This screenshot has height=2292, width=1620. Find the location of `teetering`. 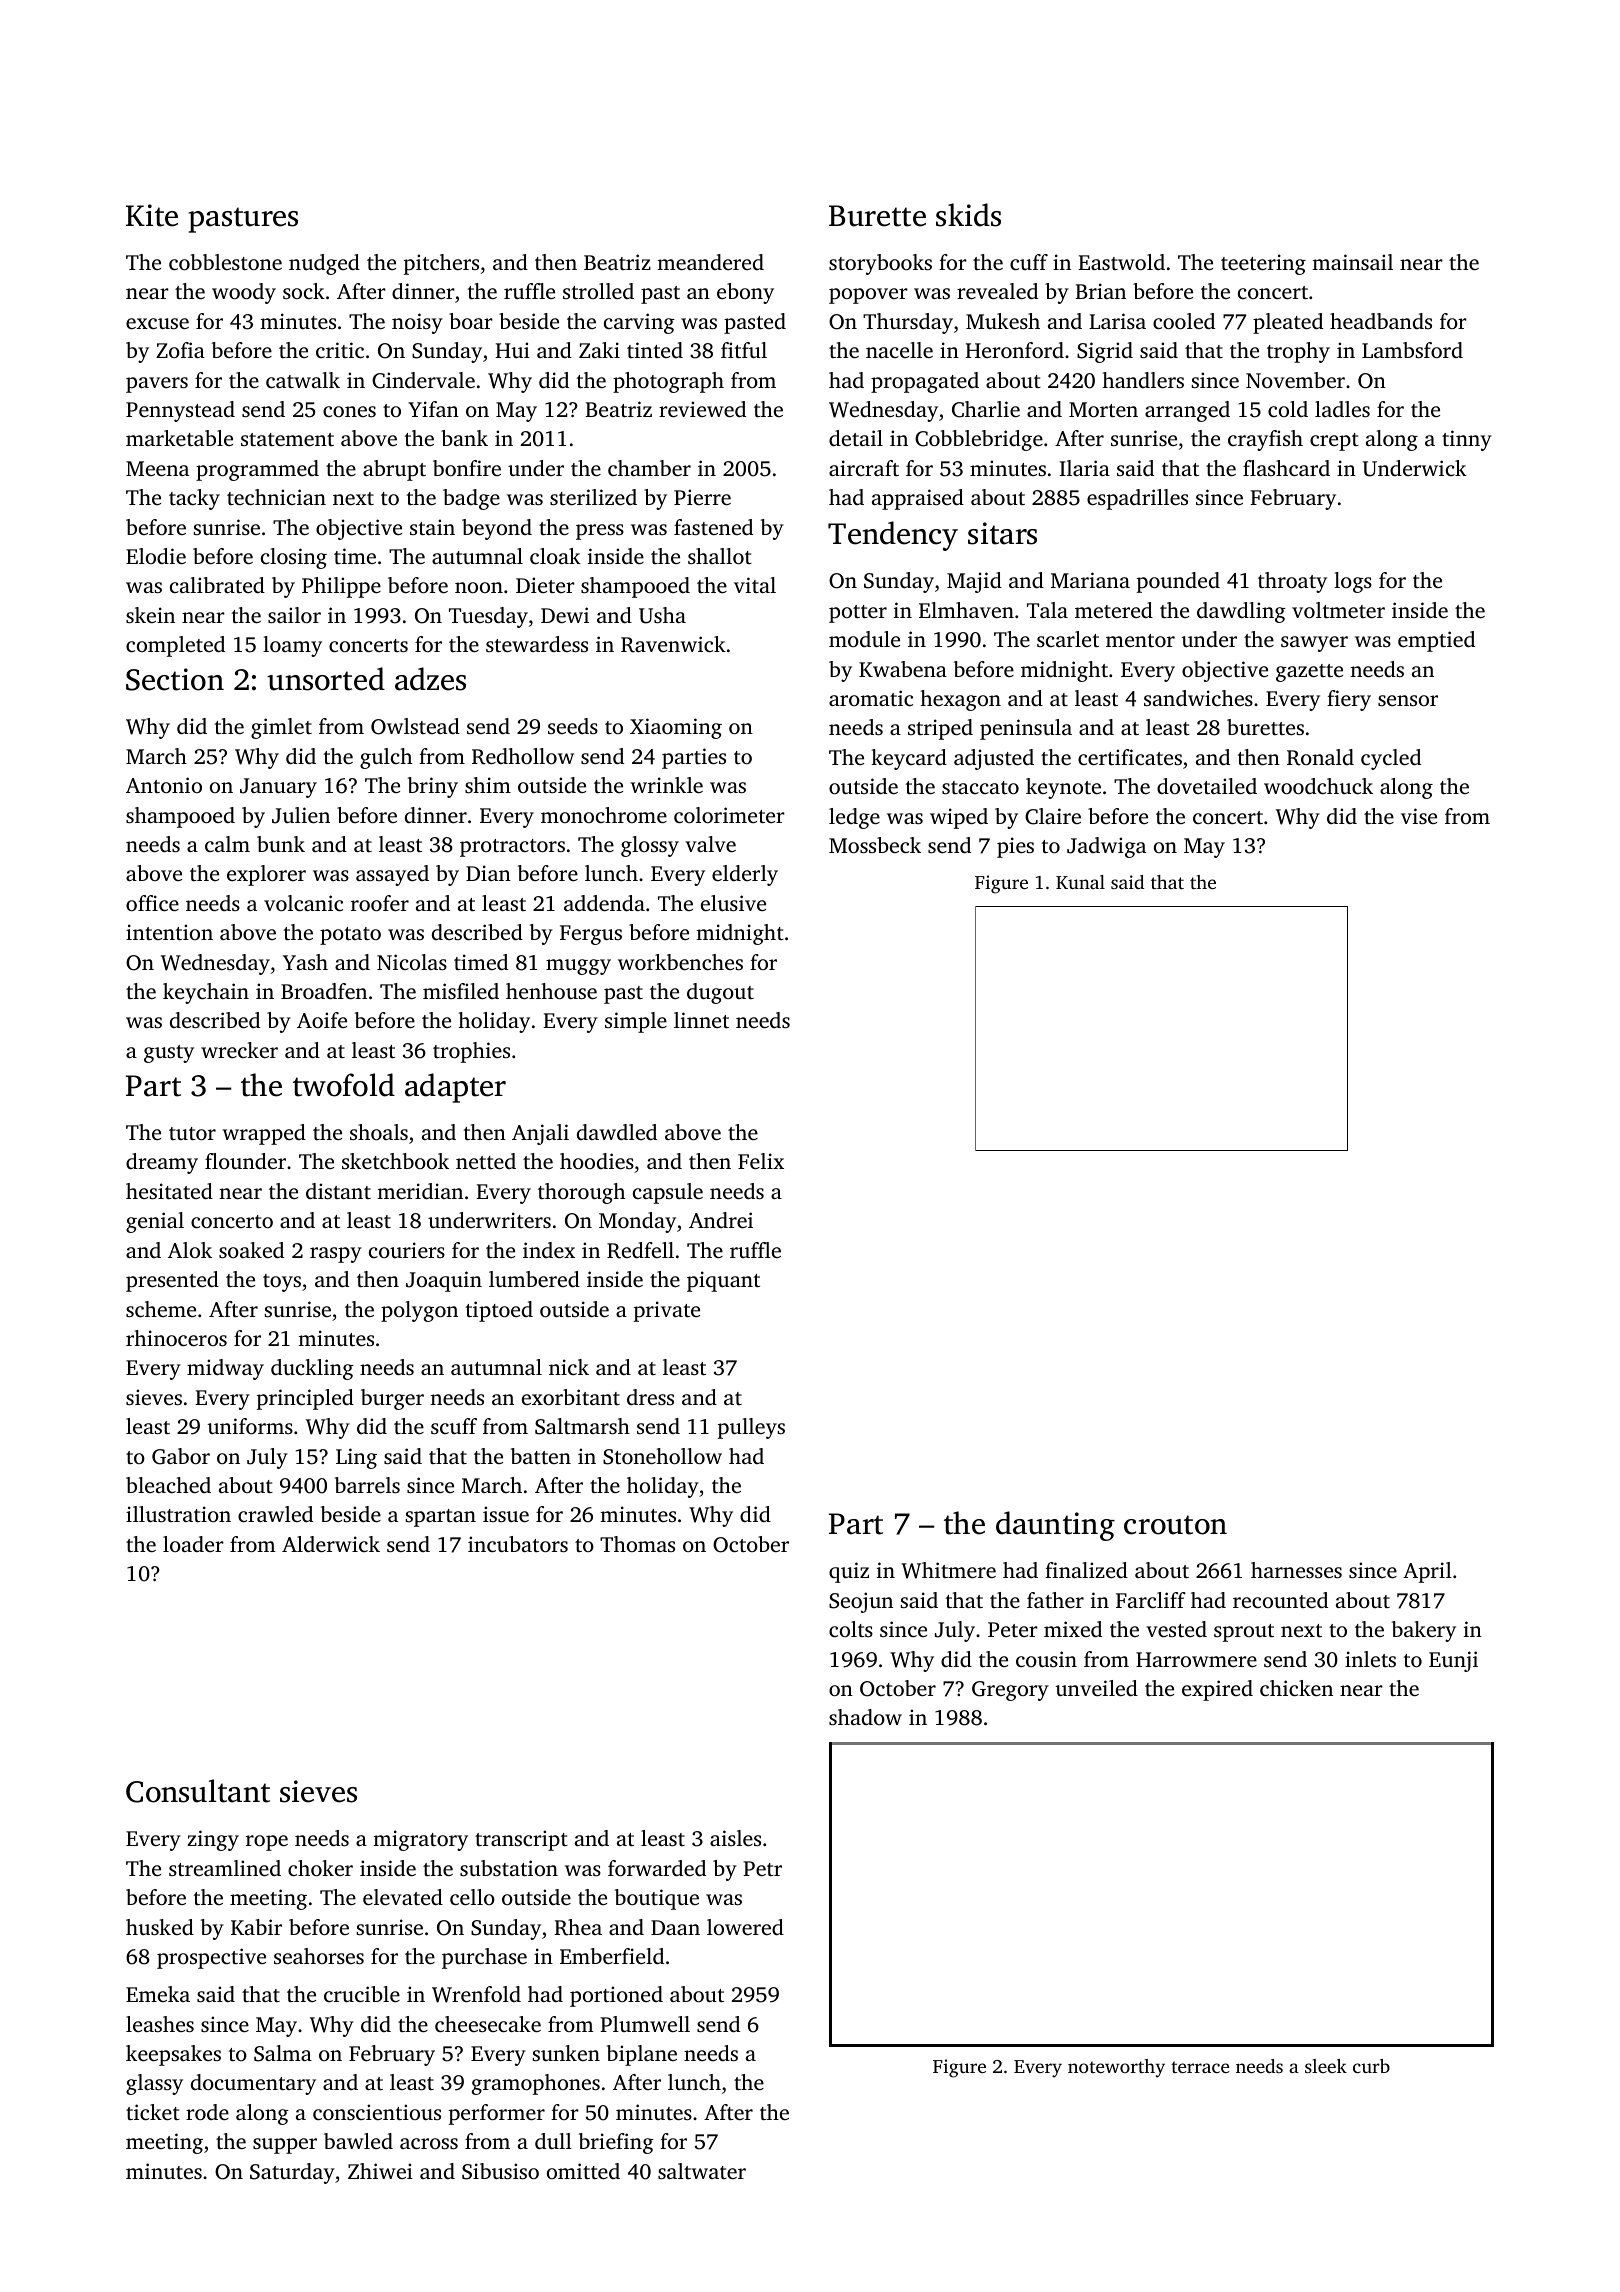

teetering is located at coordinates (1263, 264).
